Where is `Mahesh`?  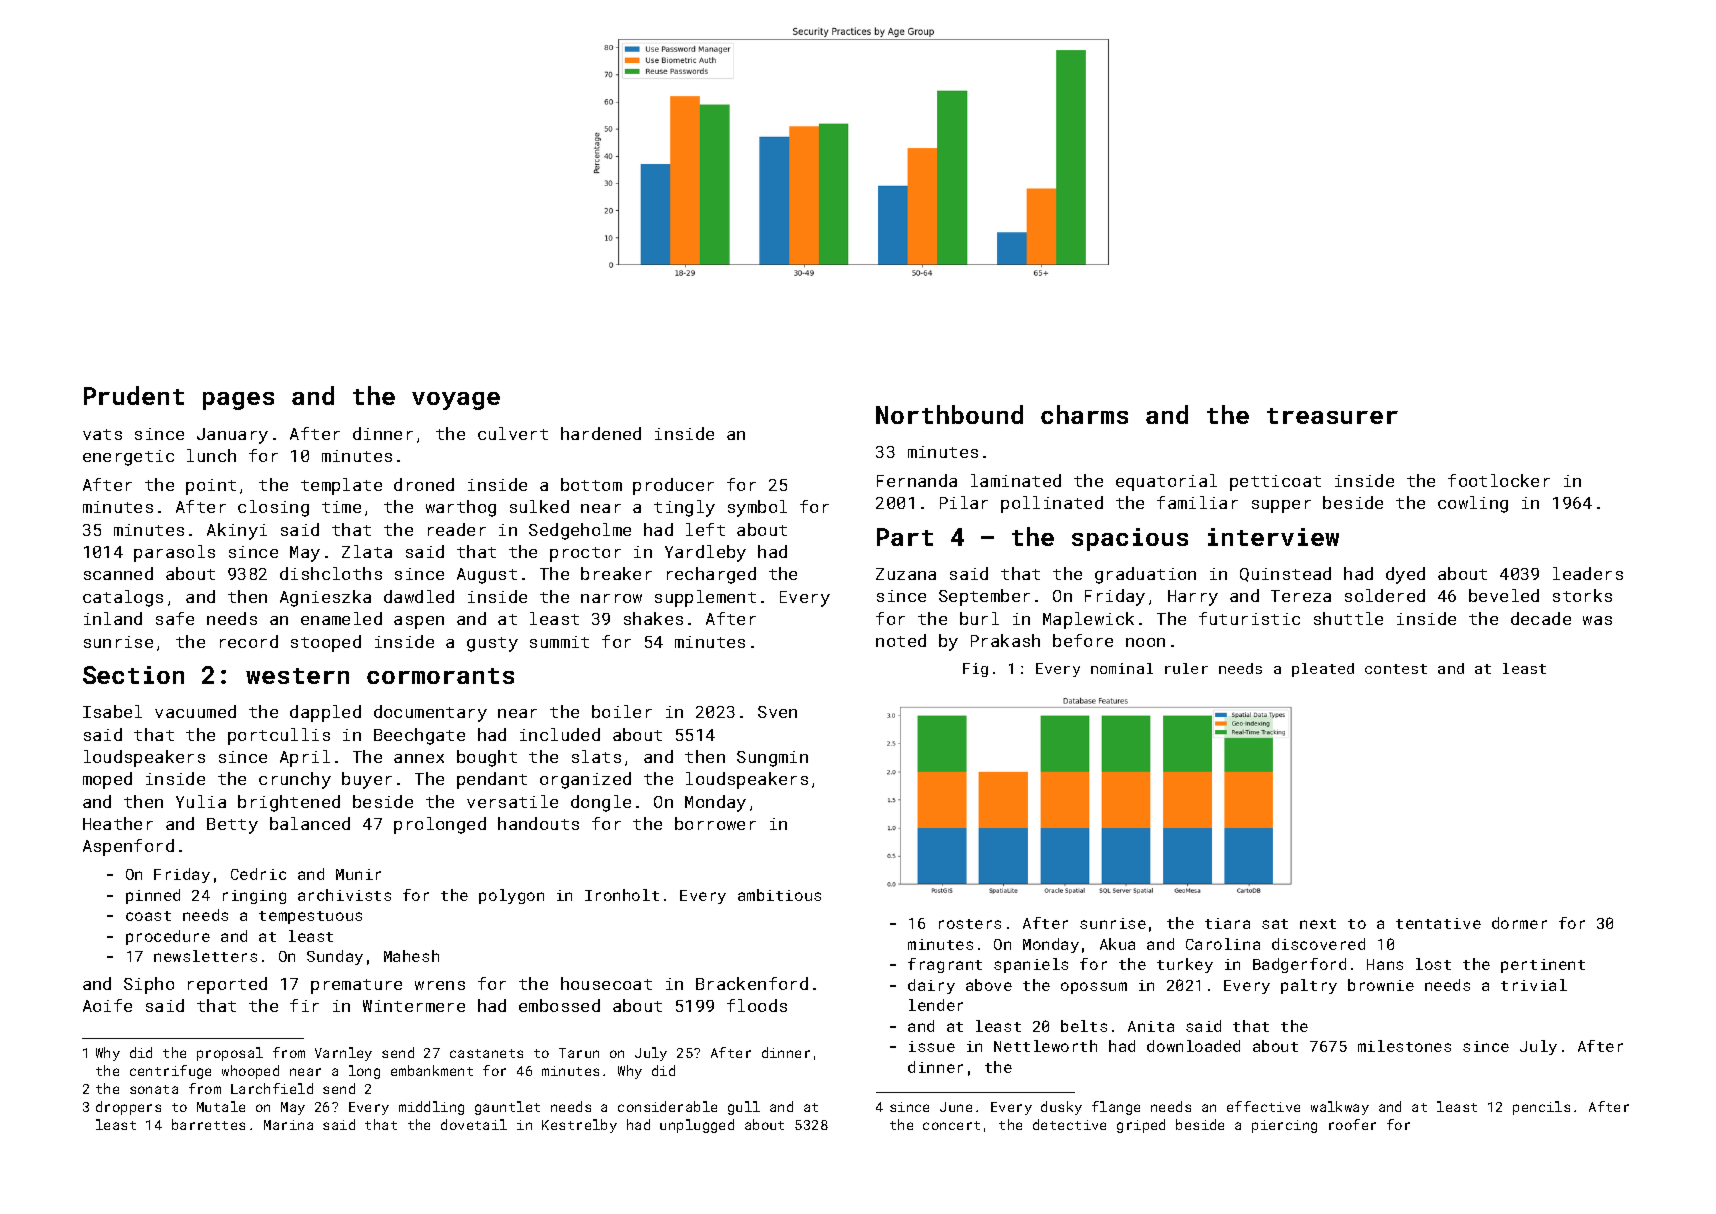
Mahesh is located at coordinates (411, 956).
